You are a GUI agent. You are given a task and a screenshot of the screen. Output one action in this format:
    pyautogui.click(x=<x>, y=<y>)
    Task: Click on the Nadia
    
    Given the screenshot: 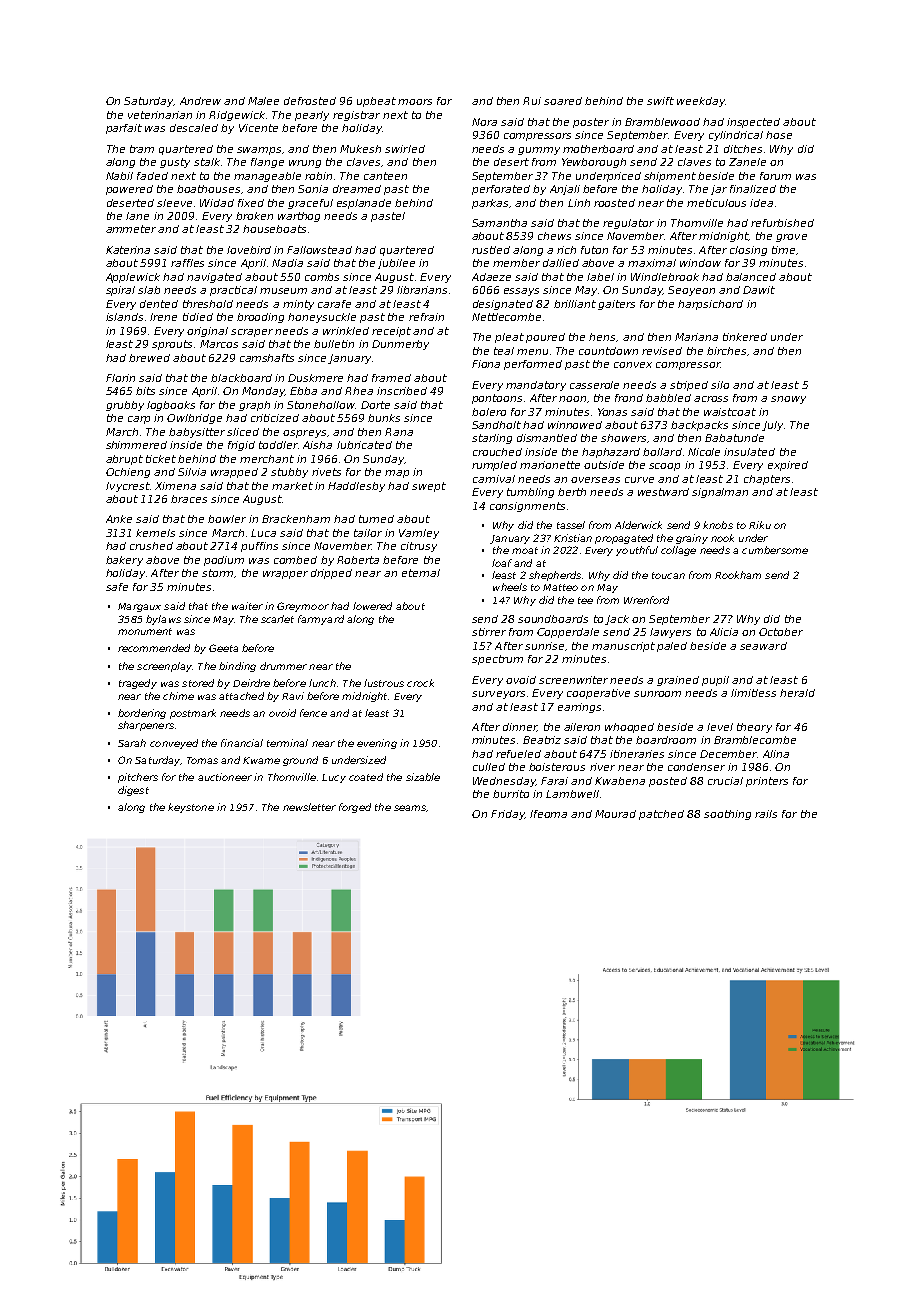 What is the action you would take?
    pyautogui.click(x=287, y=263)
